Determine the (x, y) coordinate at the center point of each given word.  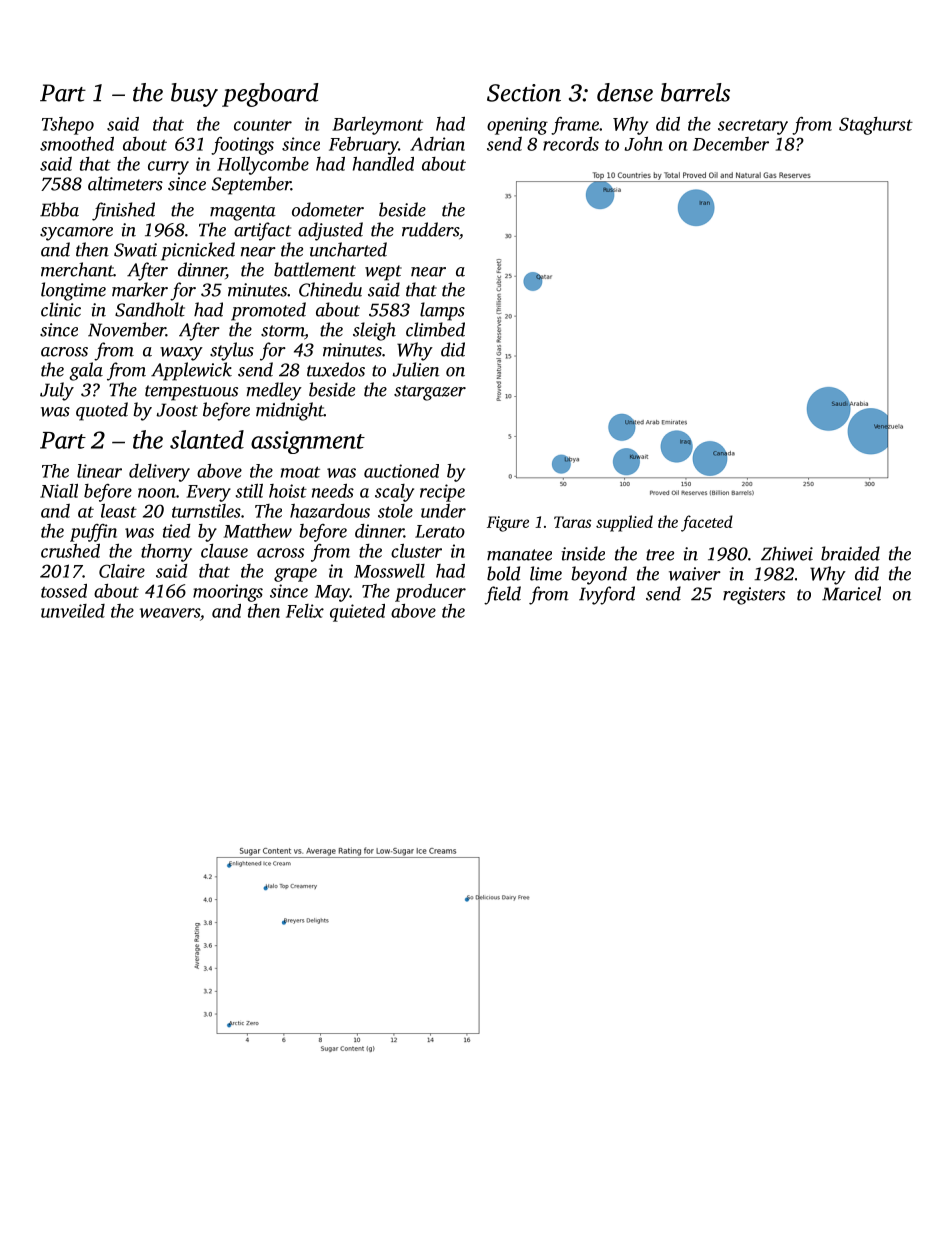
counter (263, 125)
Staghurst (876, 126)
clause (224, 551)
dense (625, 92)
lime (546, 573)
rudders (430, 229)
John (644, 144)
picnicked (198, 251)
